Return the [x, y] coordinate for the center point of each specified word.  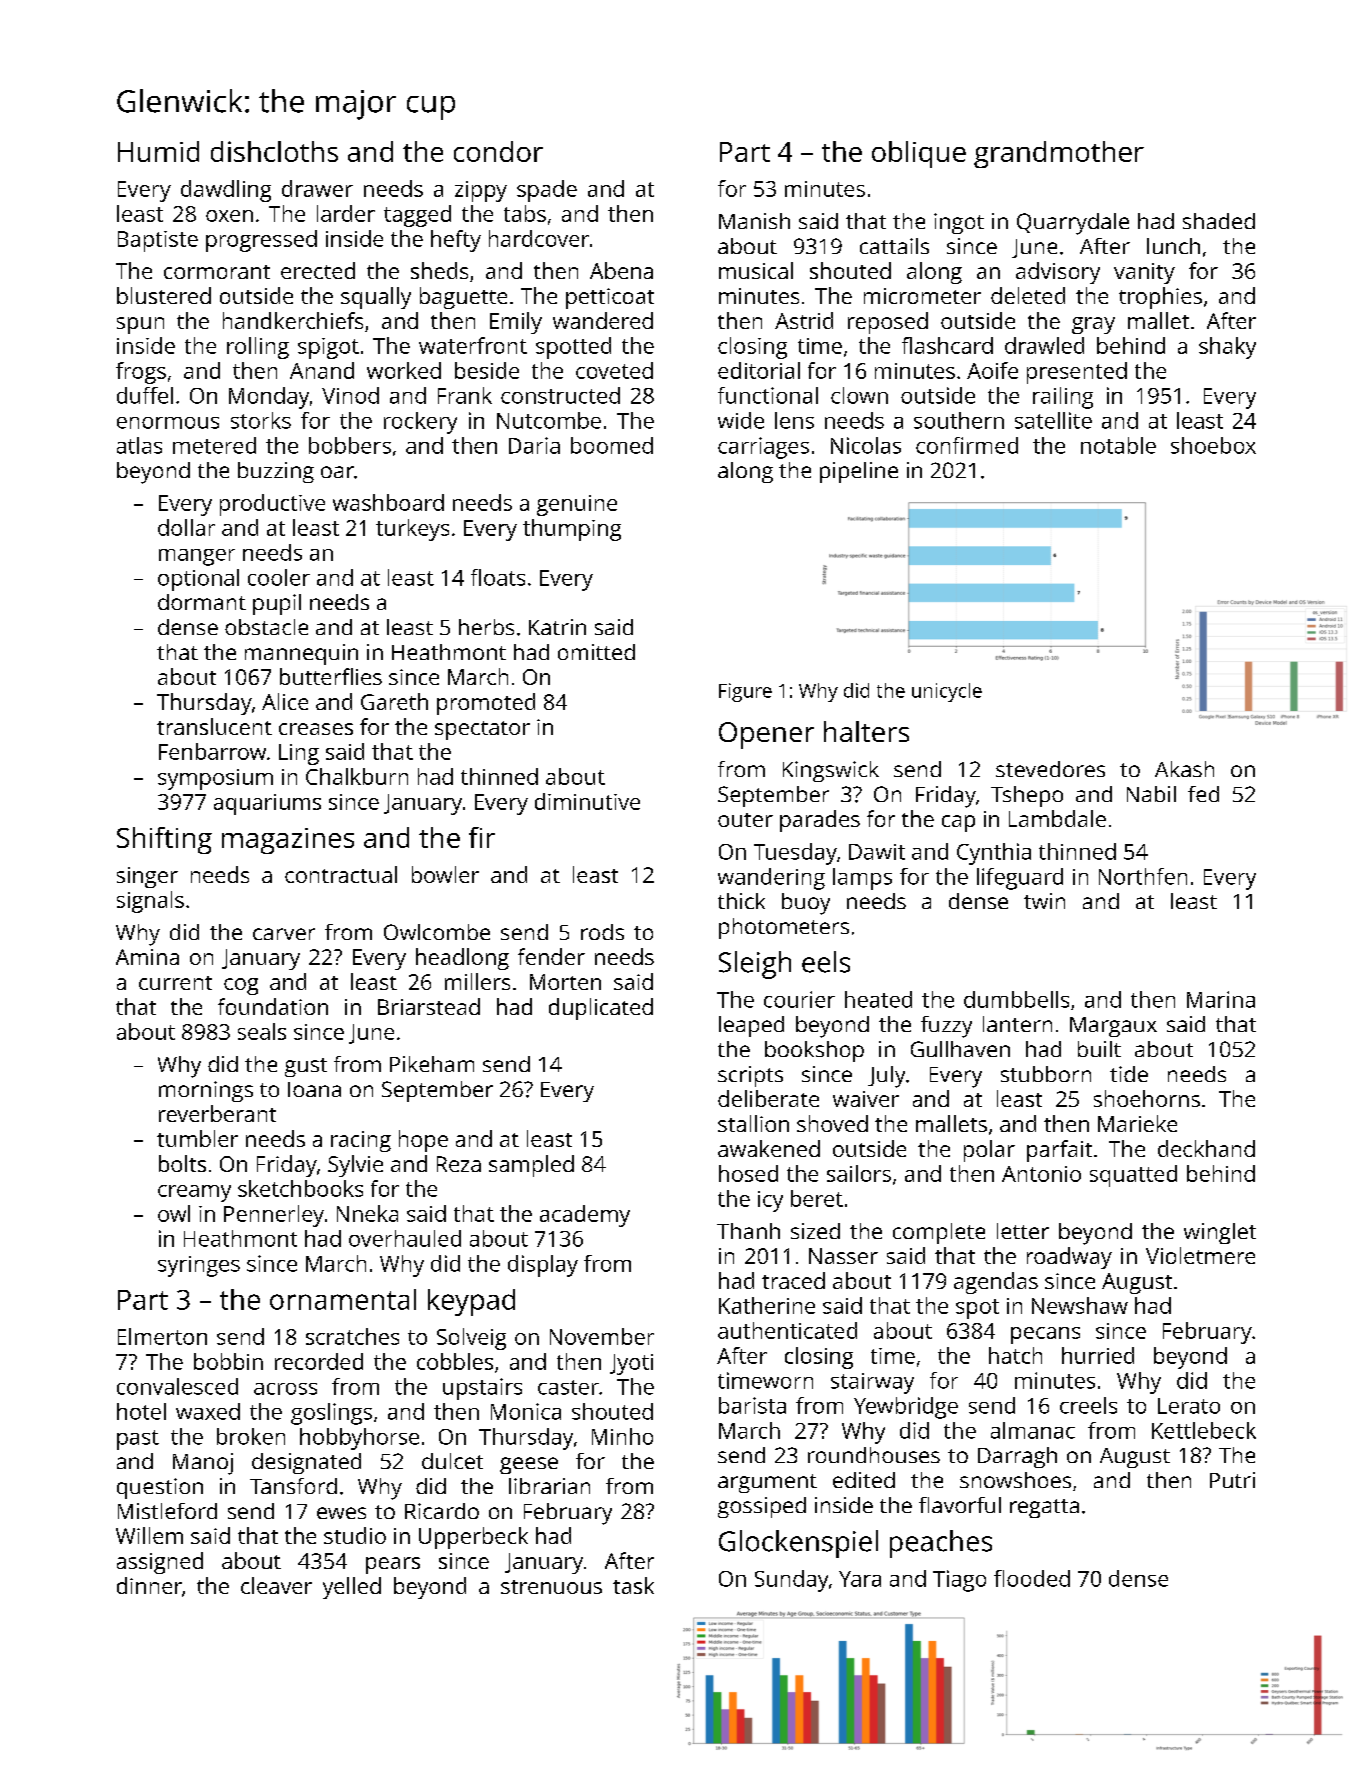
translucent [214, 726]
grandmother [1059, 154]
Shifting [164, 840]
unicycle [947, 692]
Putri [1232, 1480]
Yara [860, 1579]
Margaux [1113, 1027]
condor [498, 151]
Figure [745, 692]
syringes [199, 1266]
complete [939, 1233]
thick [741, 901]
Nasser [843, 1256]
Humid [158, 151]
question [160, 1488]
